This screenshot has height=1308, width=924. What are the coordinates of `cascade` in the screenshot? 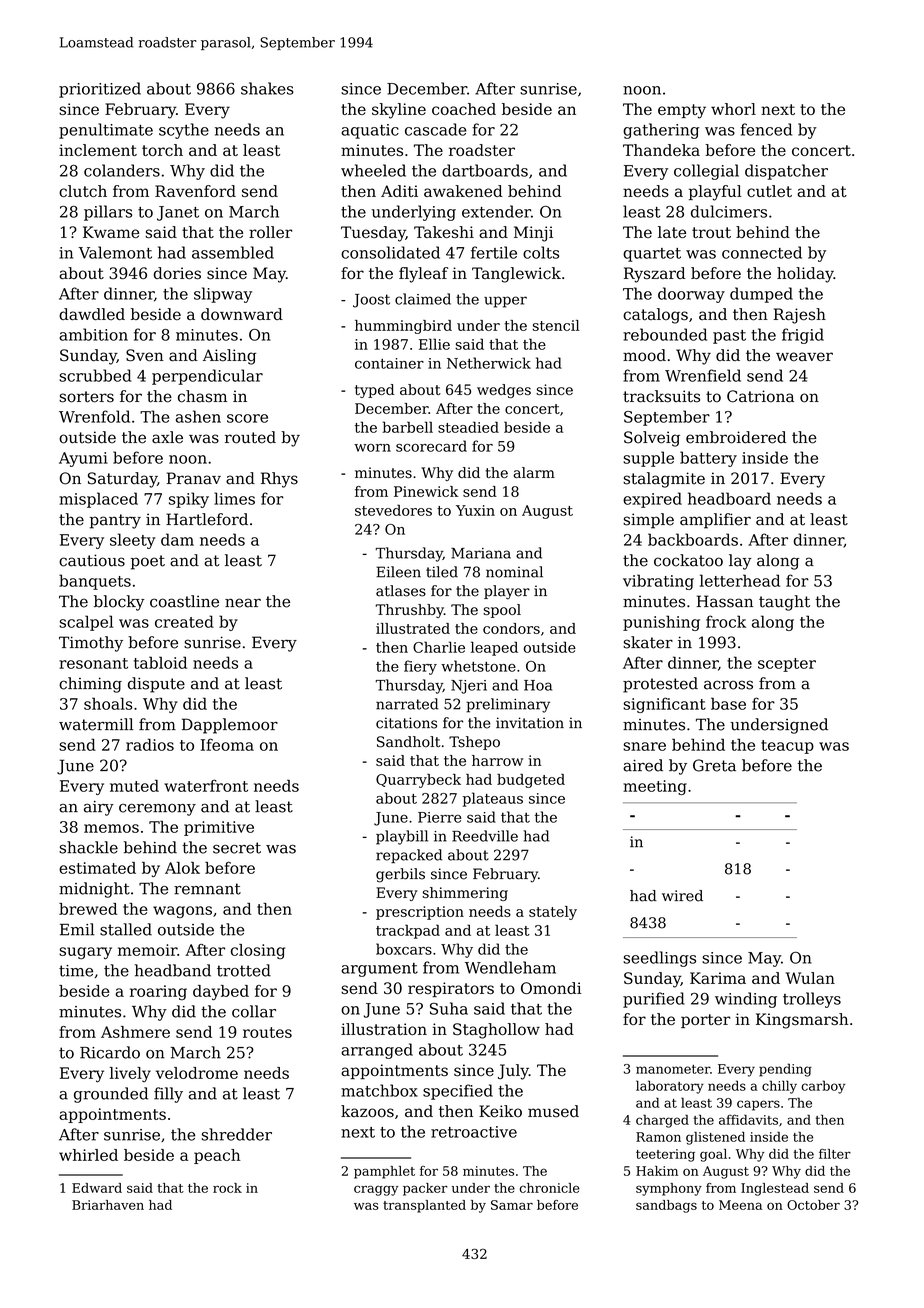 It's located at (436, 129).
